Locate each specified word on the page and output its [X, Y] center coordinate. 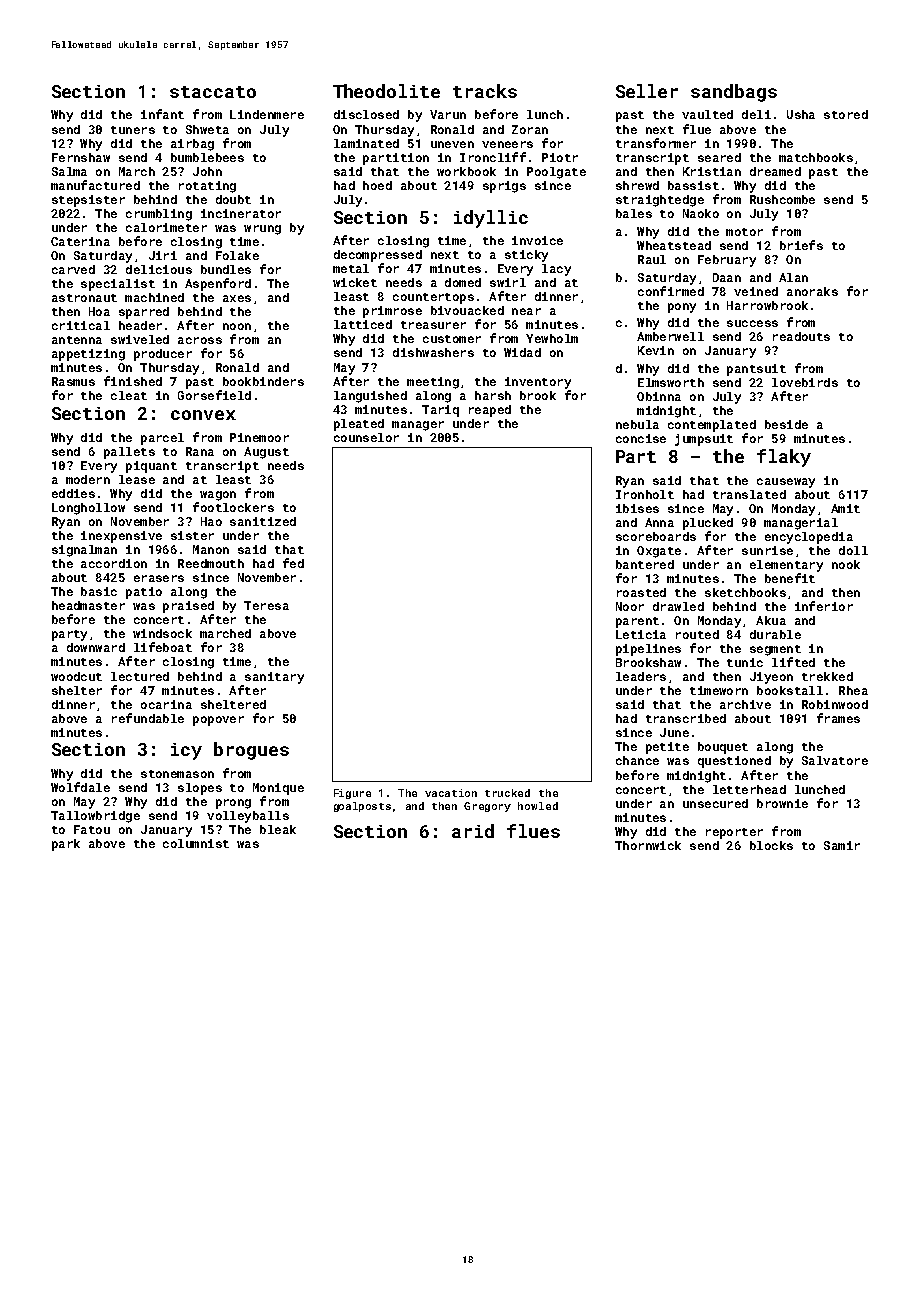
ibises [637, 508]
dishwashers [433, 352]
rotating [207, 187]
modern [88, 479]
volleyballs [248, 817]
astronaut [84, 298]
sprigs [504, 187]
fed [293, 563]
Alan [793, 277]
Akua [771, 620]
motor [744, 232]
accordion [114, 563]
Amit [845, 508]
